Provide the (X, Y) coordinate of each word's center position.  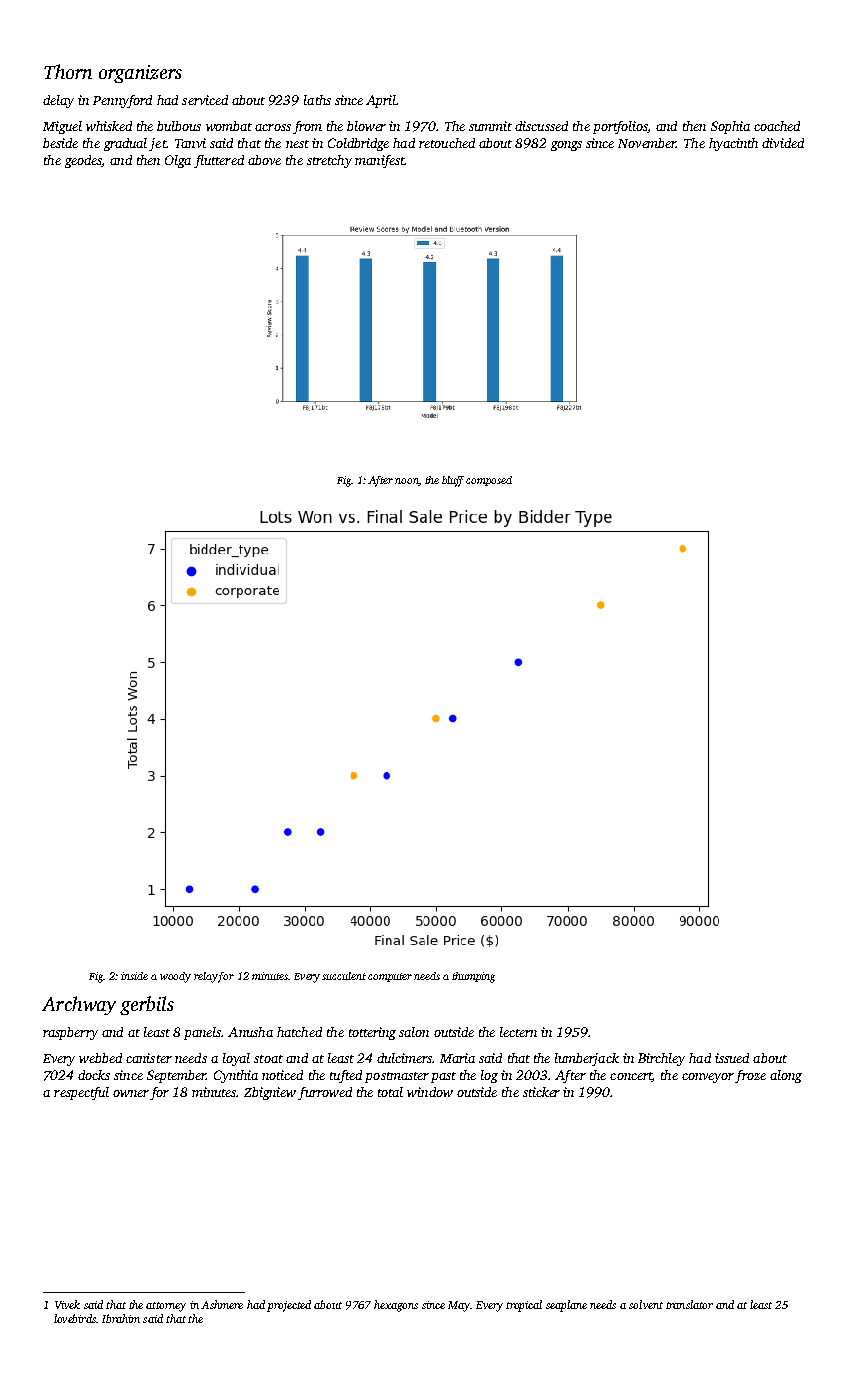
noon (407, 482)
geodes (83, 161)
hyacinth (733, 144)
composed (489, 481)
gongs (566, 146)
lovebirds (75, 1318)
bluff (453, 481)
